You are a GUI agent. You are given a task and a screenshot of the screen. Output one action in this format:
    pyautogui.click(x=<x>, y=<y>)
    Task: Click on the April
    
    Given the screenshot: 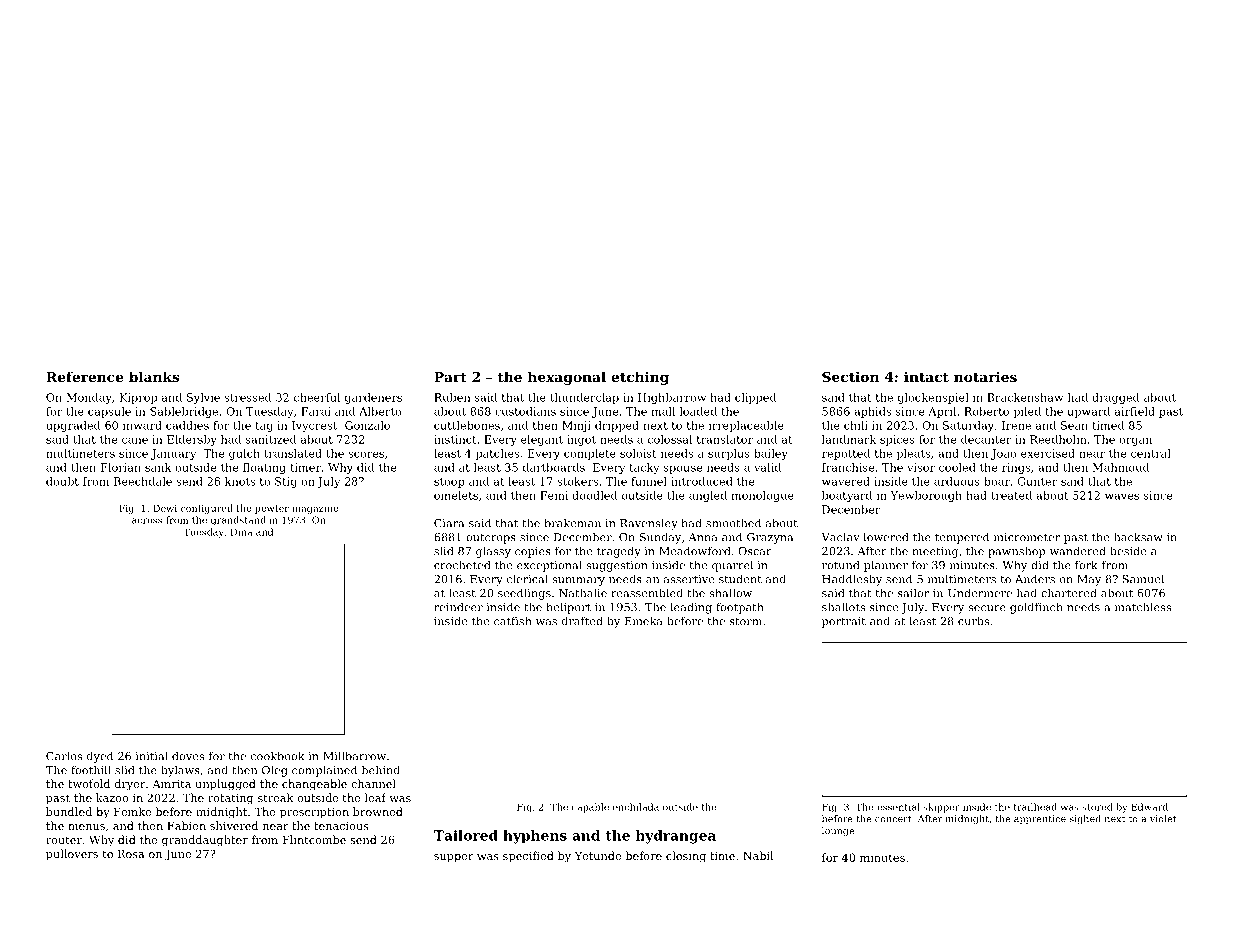 What is the action you would take?
    pyautogui.click(x=942, y=412)
